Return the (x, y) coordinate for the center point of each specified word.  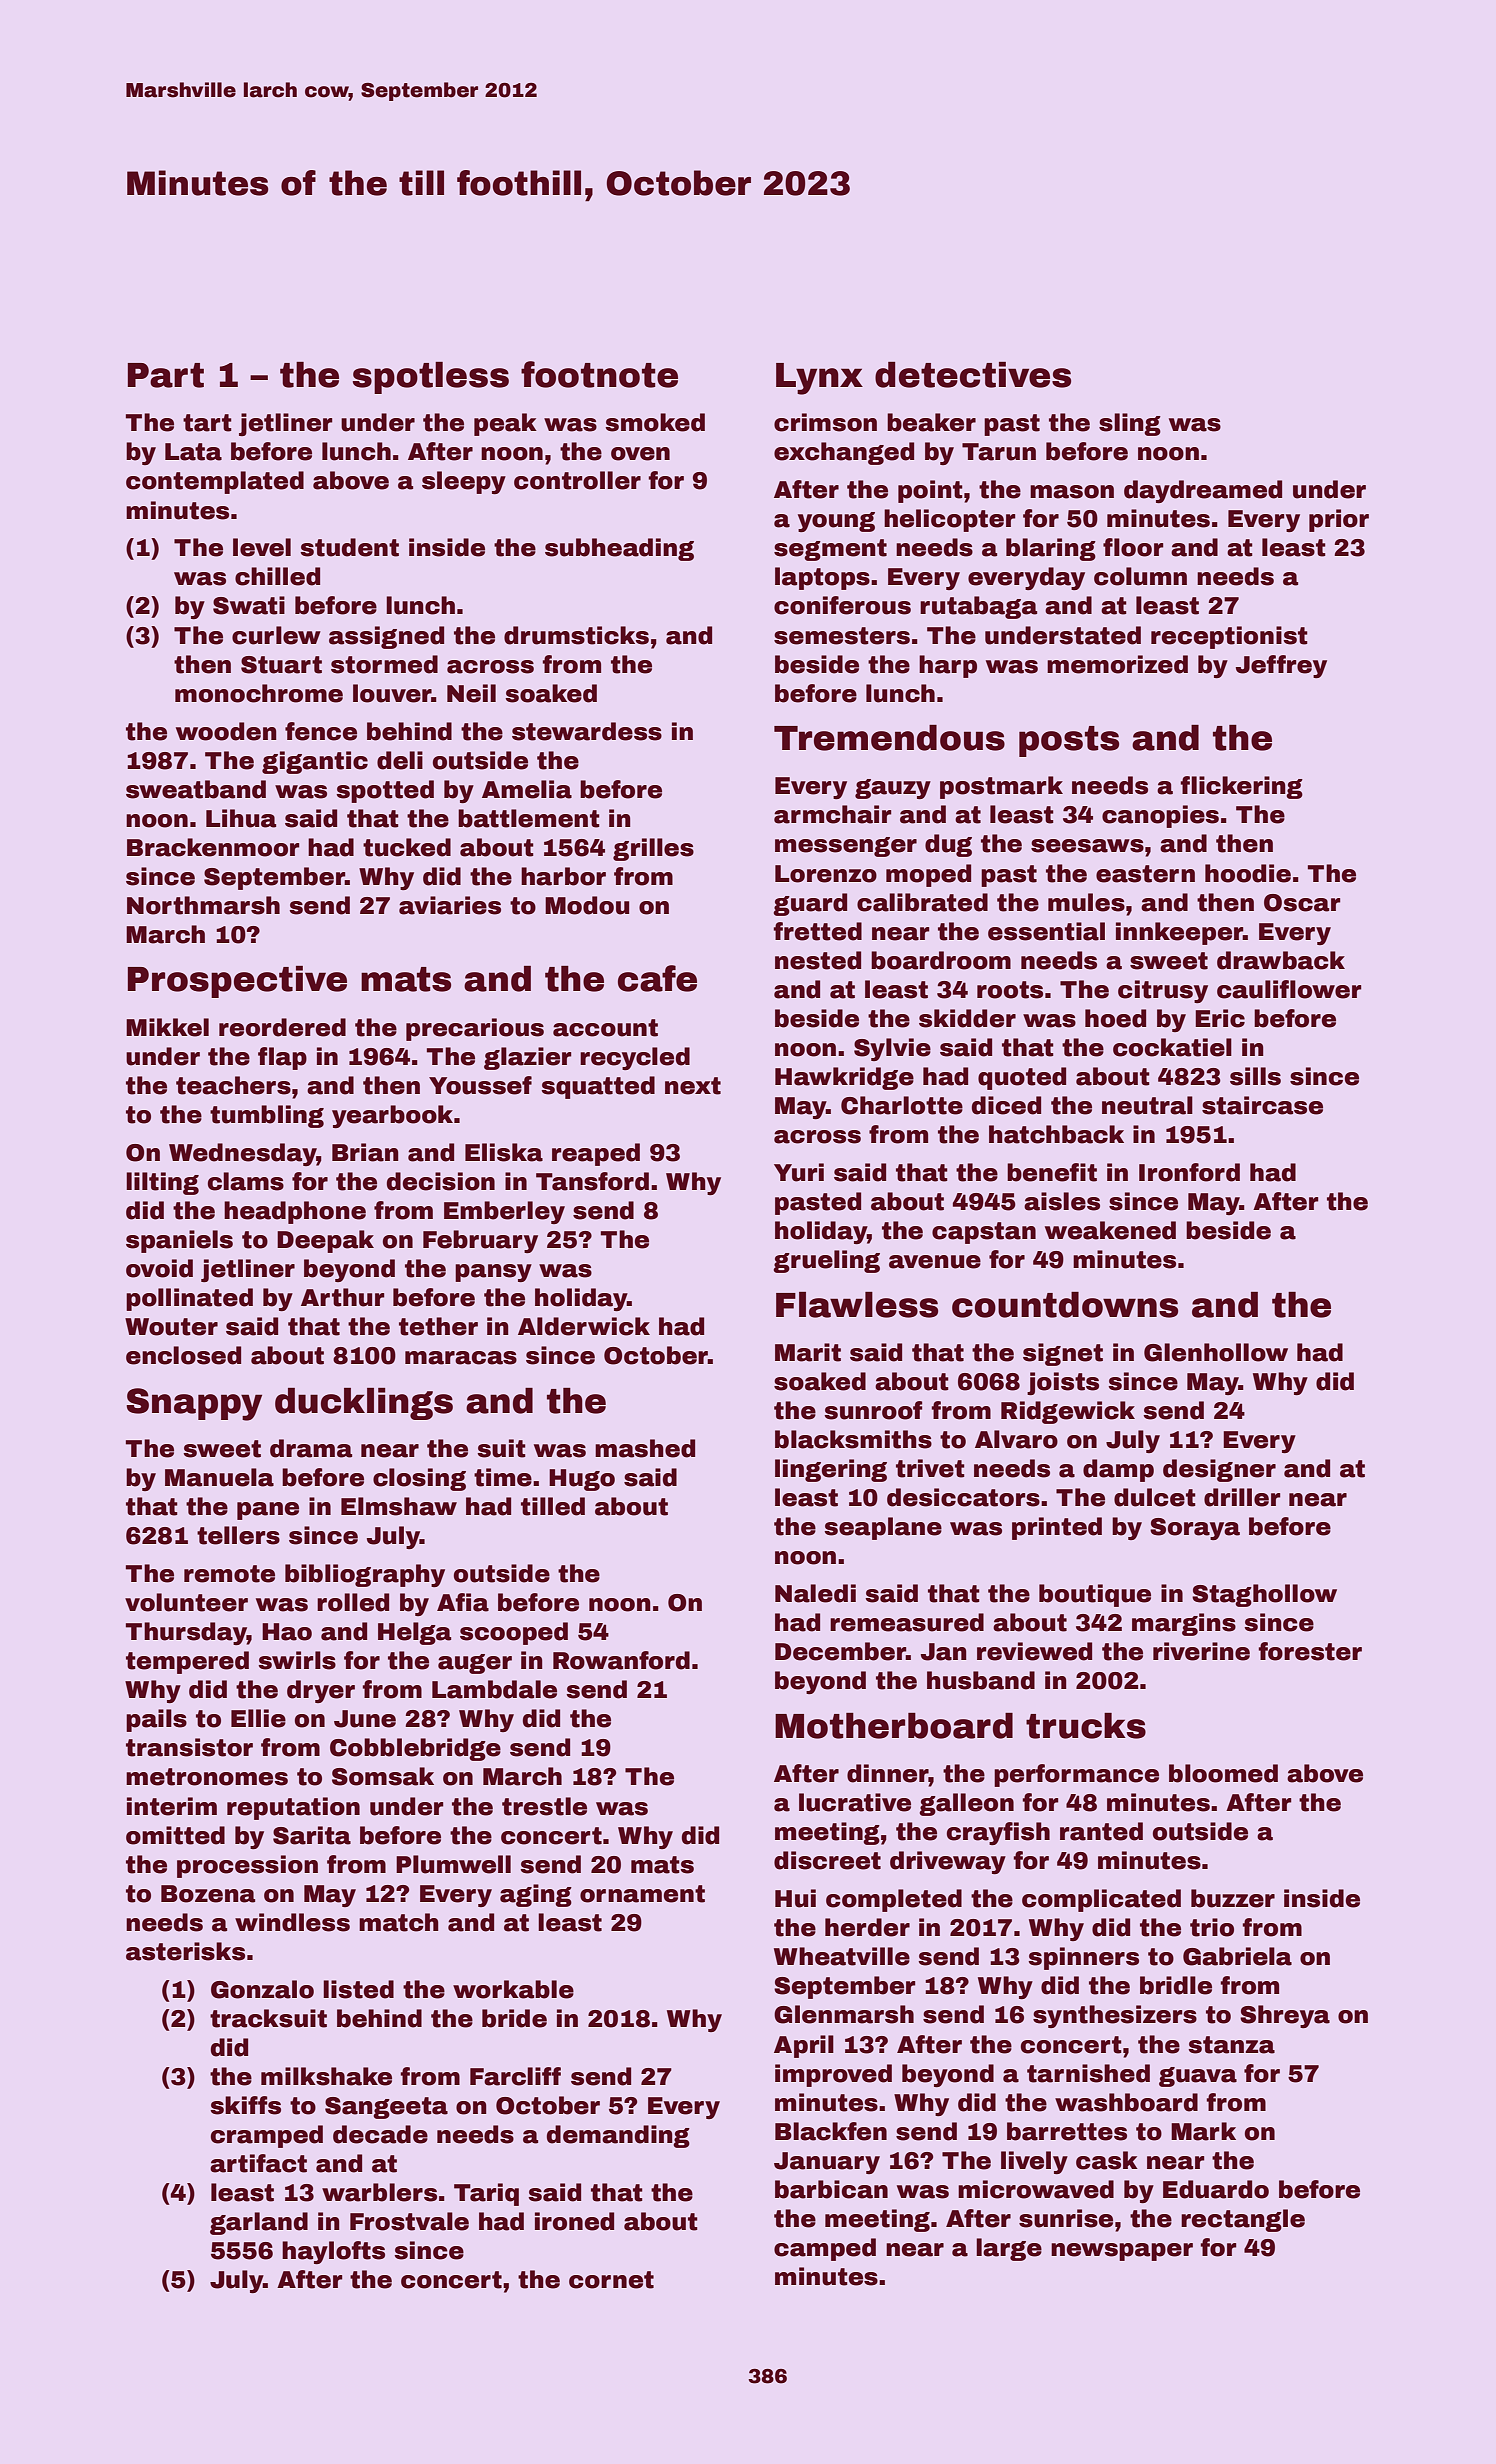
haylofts (333, 2252)
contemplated (215, 482)
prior (1339, 520)
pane (268, 1511)
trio (1212, 1927)
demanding (618, 2136)
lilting (162, 1183)
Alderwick (584, 1326)
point (930, 491)
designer (1219, 1470)
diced (1006, 1105)
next (693, 1086)
